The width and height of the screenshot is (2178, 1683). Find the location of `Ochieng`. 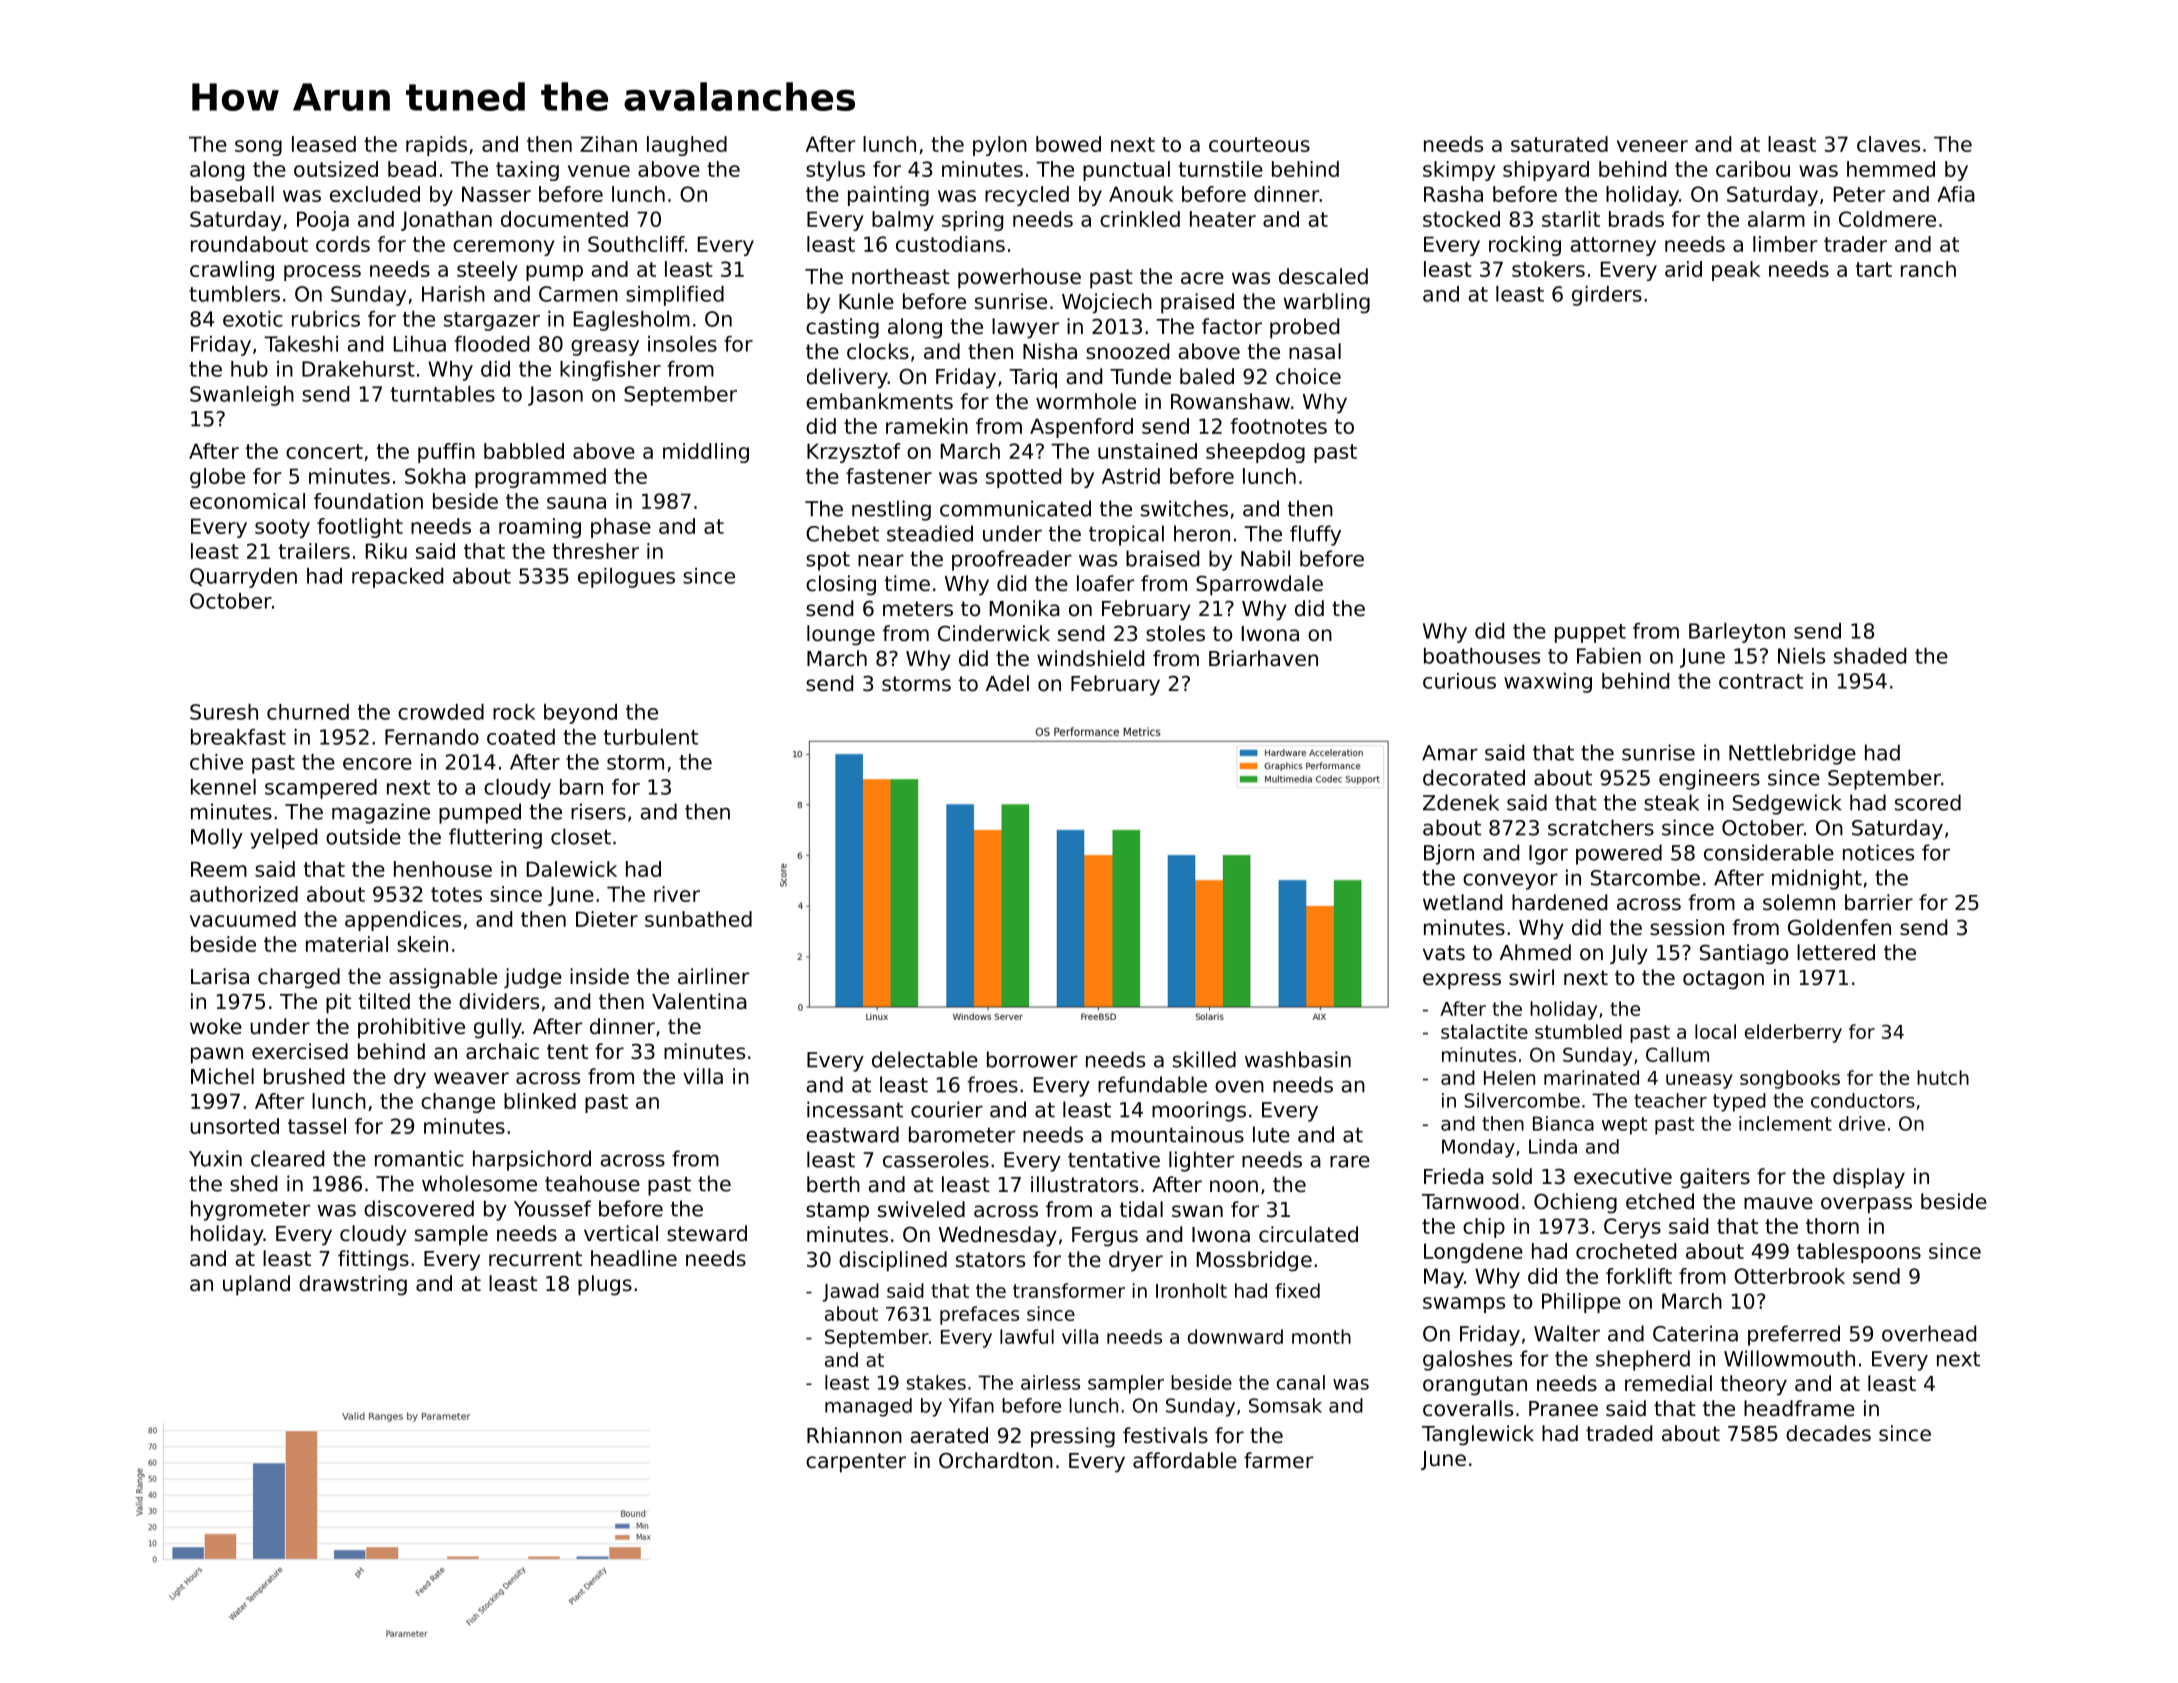

Ochieng is located at coordinates (1575, 1203).
